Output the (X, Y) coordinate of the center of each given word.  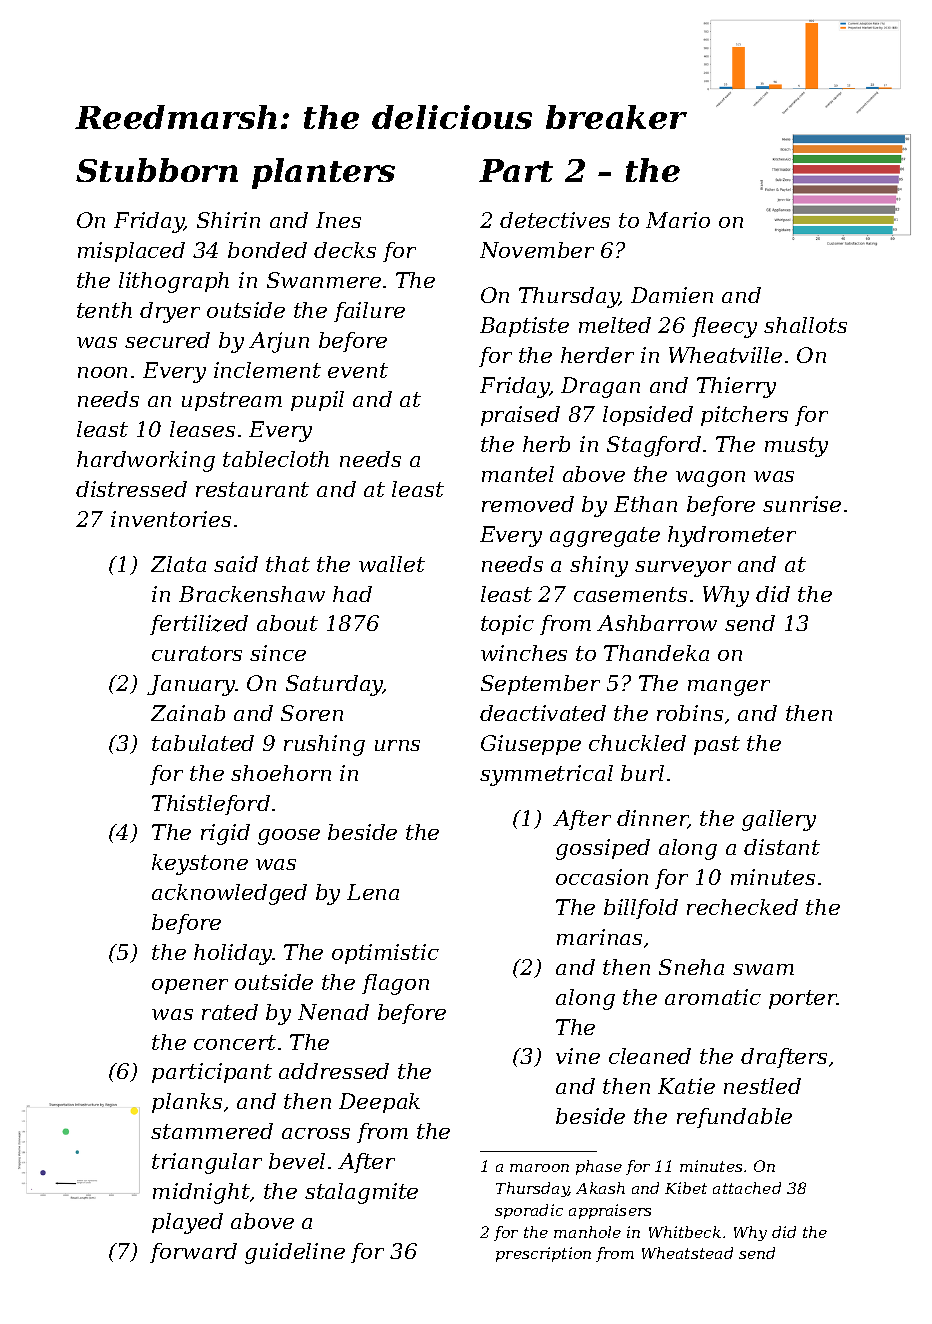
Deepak (379, 1103)
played (187, 1223)
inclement (267, 370)
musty (796, 447)
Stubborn (157, 170)
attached (747, 1188)
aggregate (605, 537)
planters (323, 173)
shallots (805, 325)
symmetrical (546, 775)
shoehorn (281, 773)
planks (187, 1103)
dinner (652, 819)
